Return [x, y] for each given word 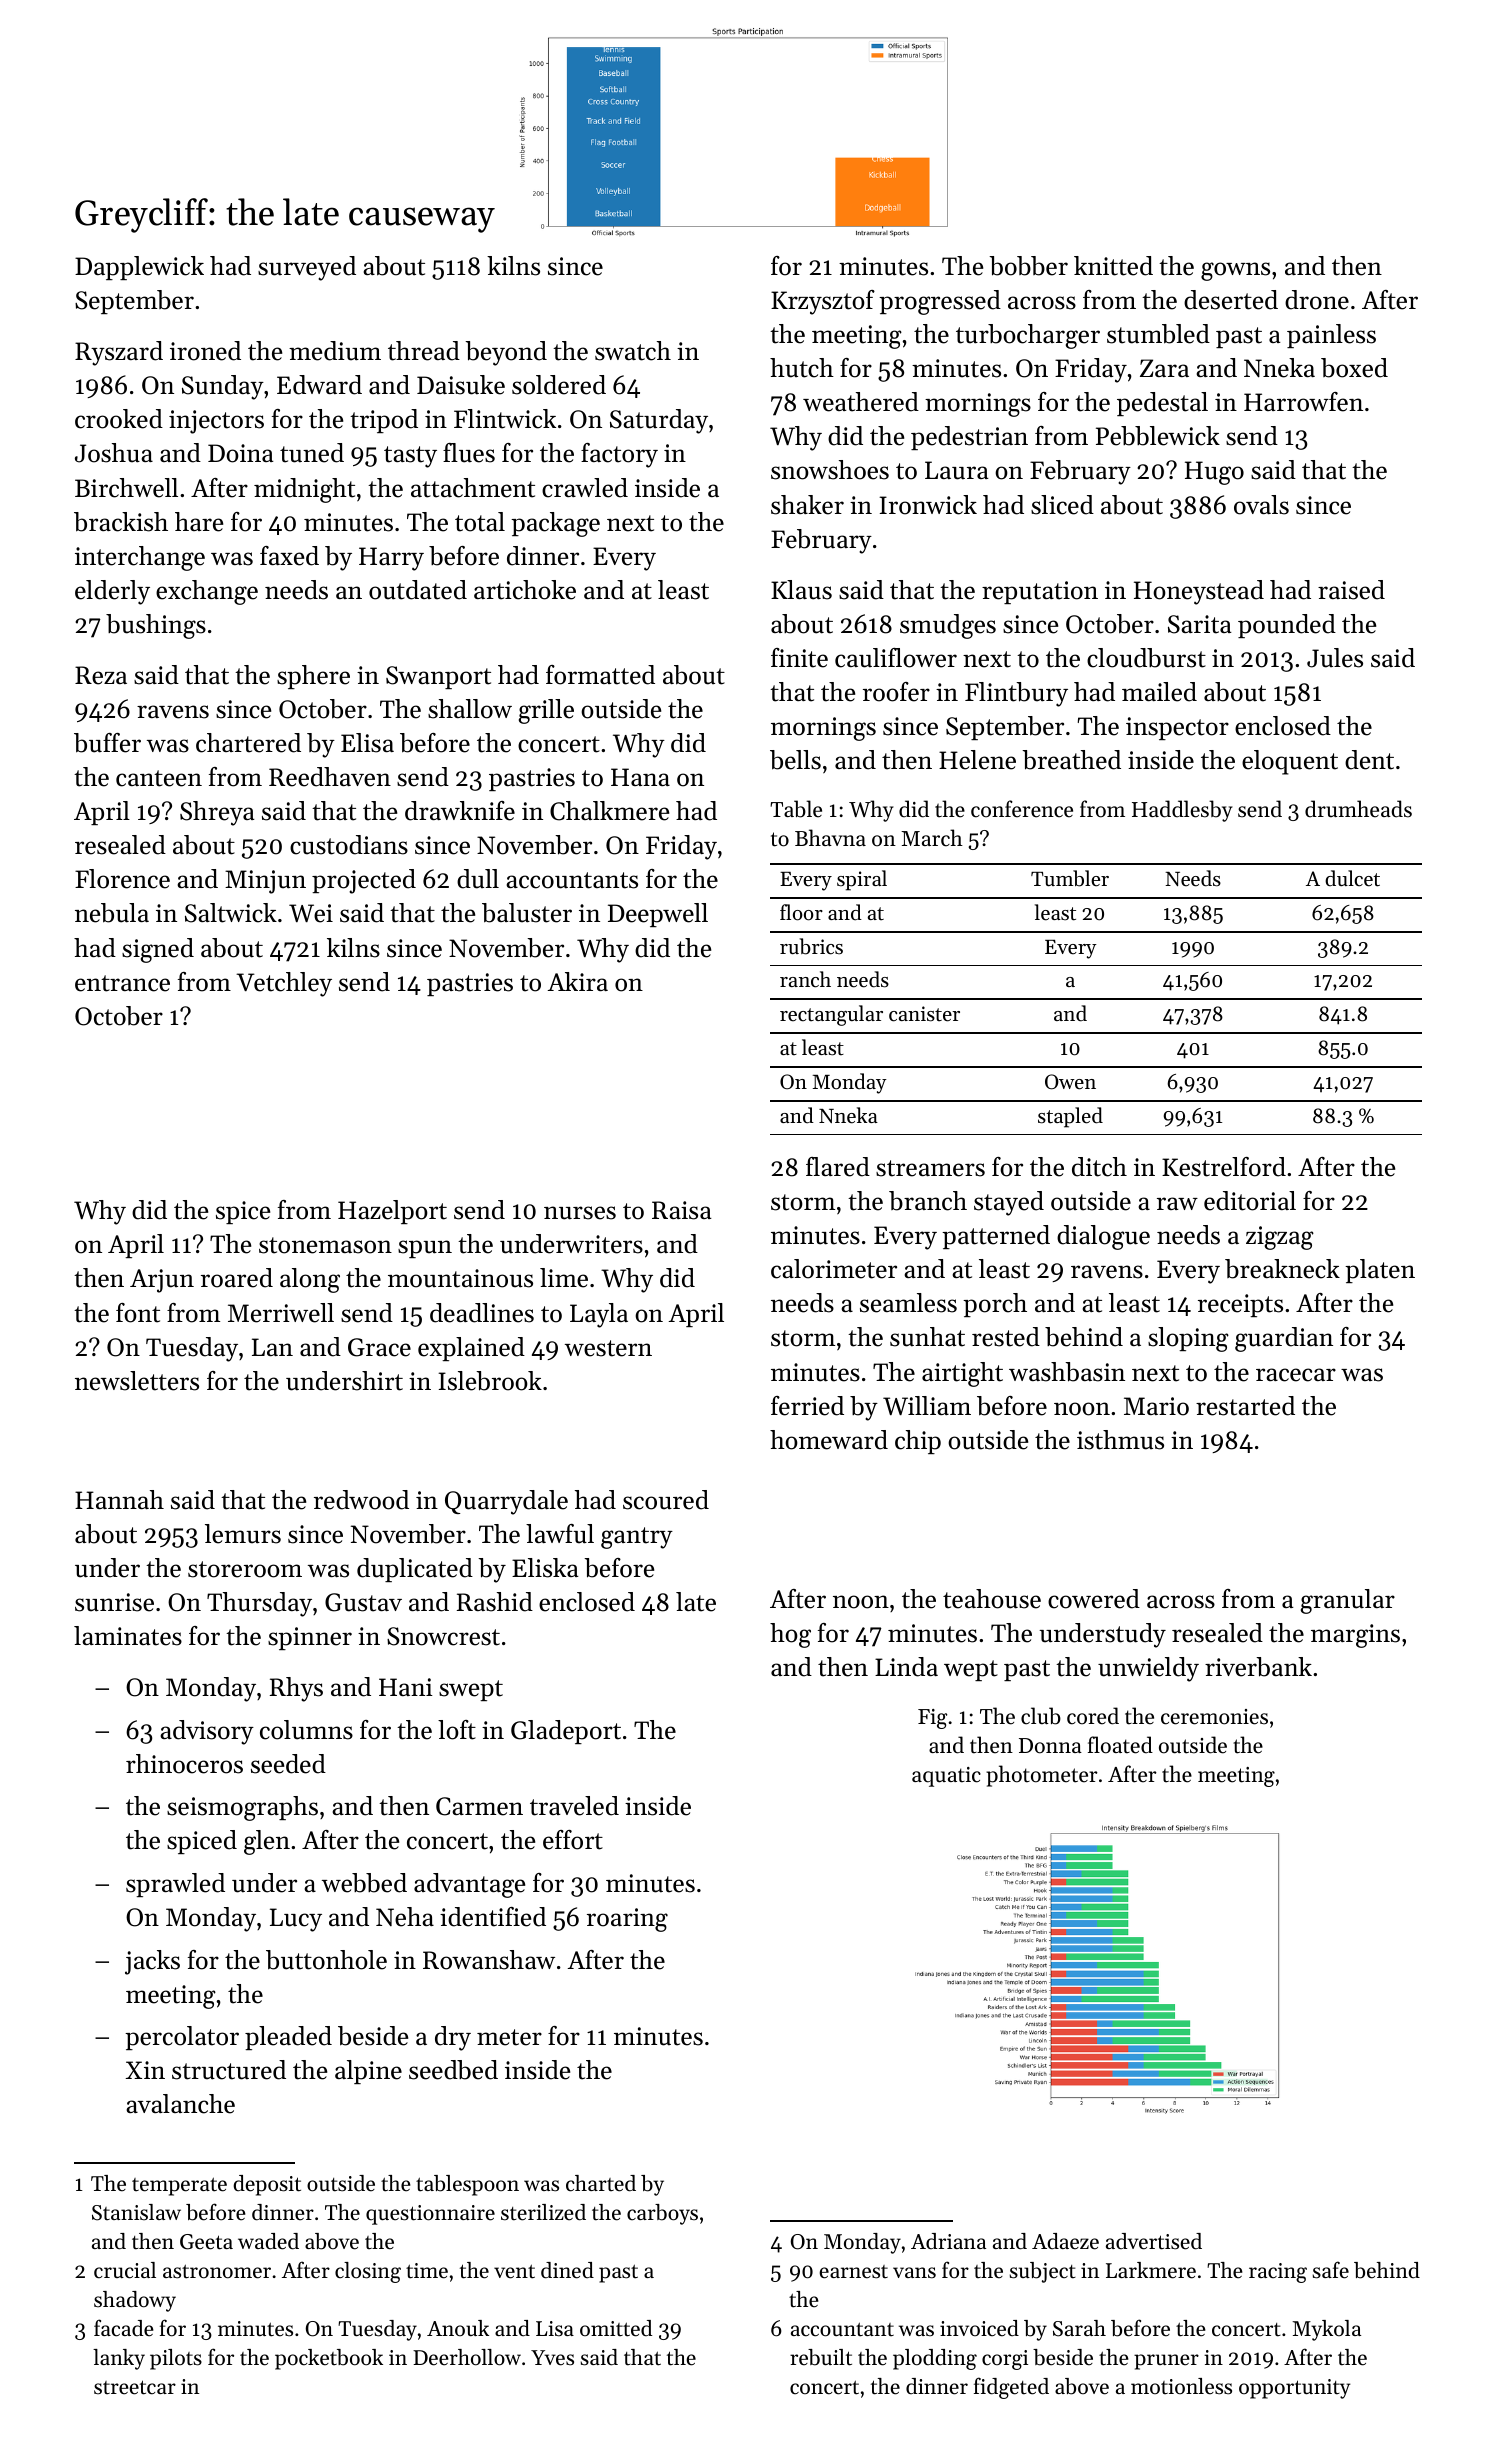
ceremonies [1214, 1717]
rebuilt [821, 2357]
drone [1317, 300]
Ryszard [119, 353]
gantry [637, 1538]
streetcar [135, 2387]
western [608, 1348]
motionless [1181, 2386]
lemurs [243, 1534]
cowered [1094, 1599]
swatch [633, 351]
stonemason [325, 1245]
